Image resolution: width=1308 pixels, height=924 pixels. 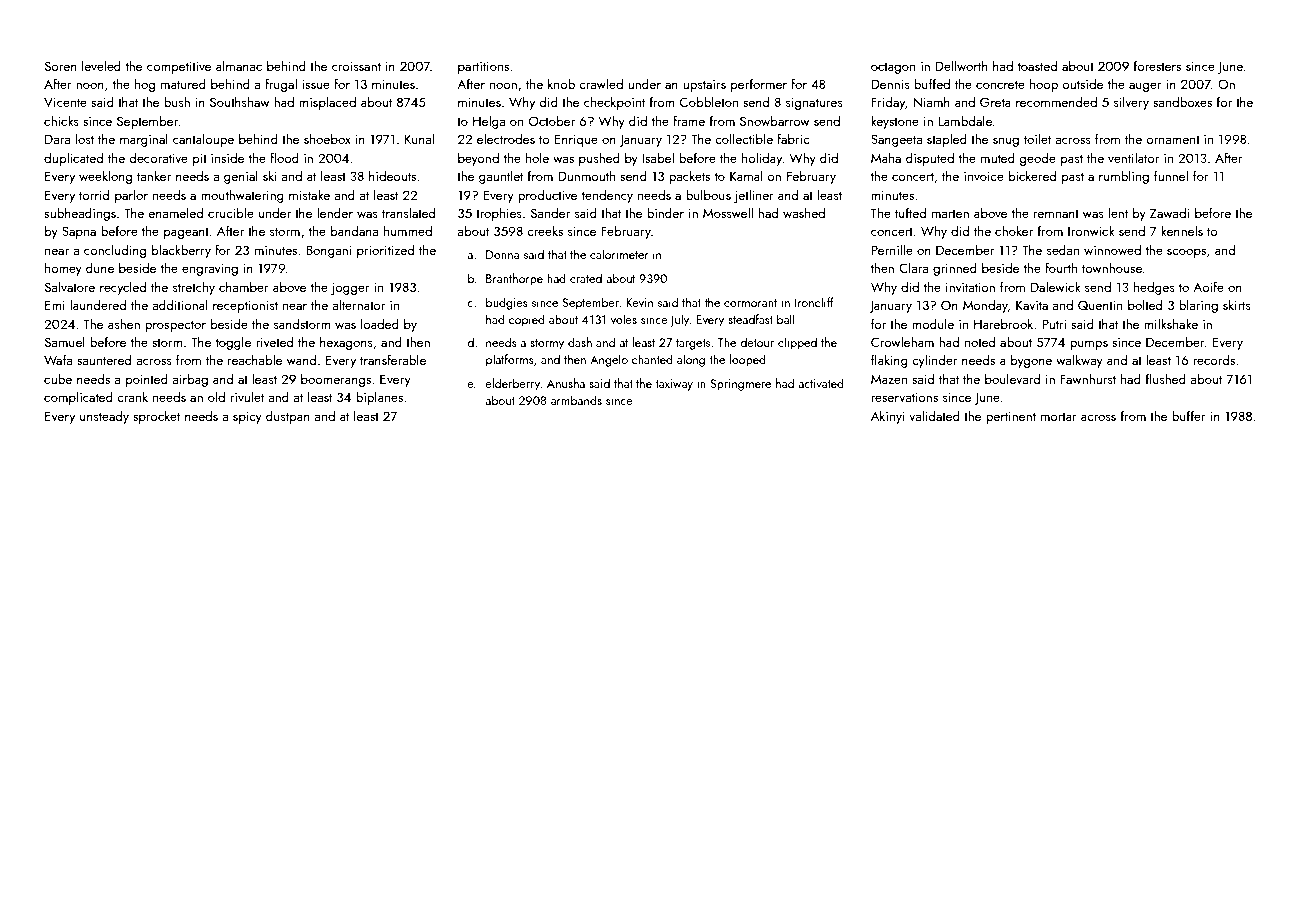 What do you see at coordinates (247, 417) in the image?
I see `spicy` at bounding box center [247, 417].
